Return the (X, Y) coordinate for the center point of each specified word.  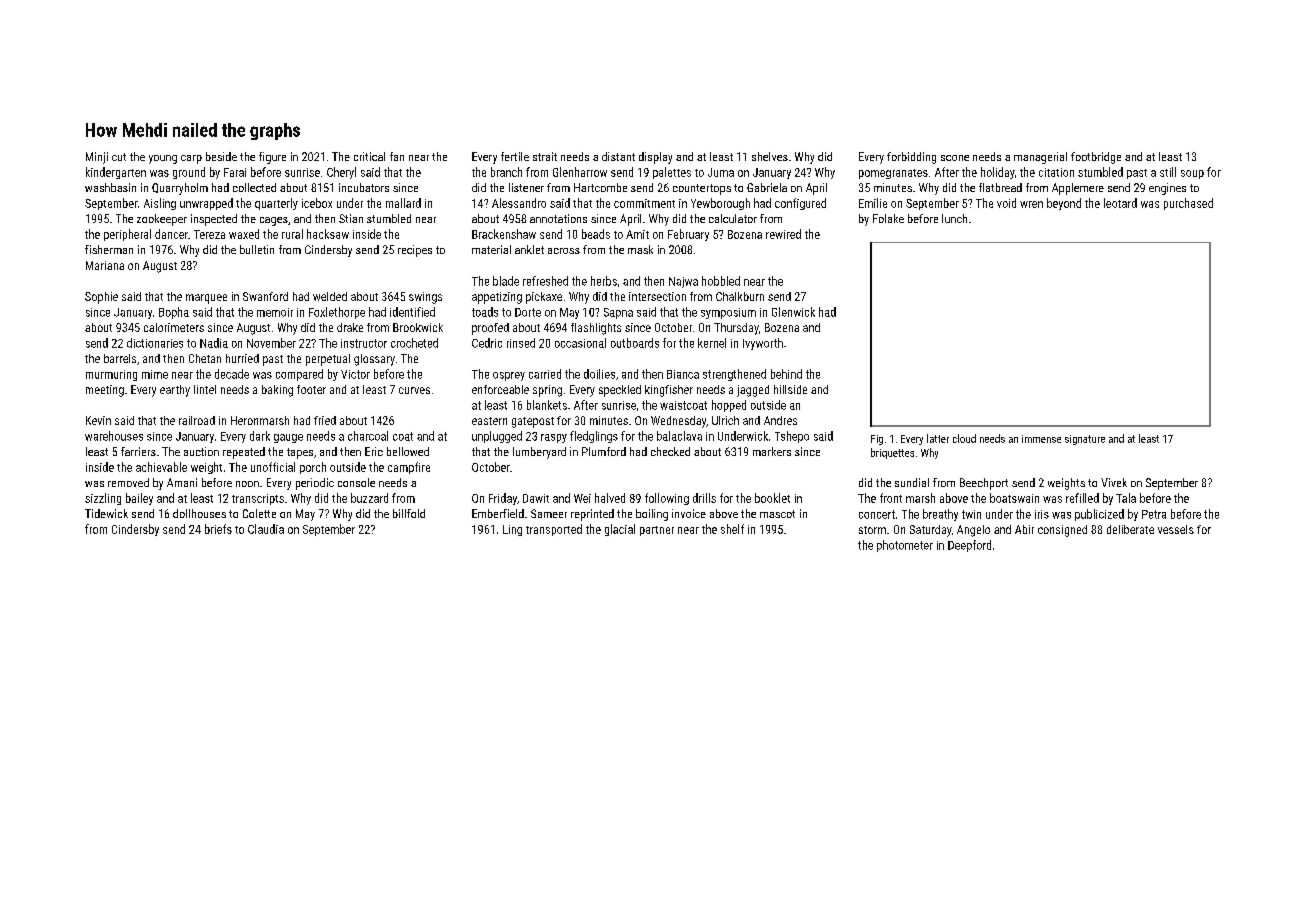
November (271, 343)
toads (485, 312)
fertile (515, 156)
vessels (1176, 529)
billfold (409, 513)
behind (786, 374)
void (1006, 203)
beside (221, 156)
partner (657, 531)
